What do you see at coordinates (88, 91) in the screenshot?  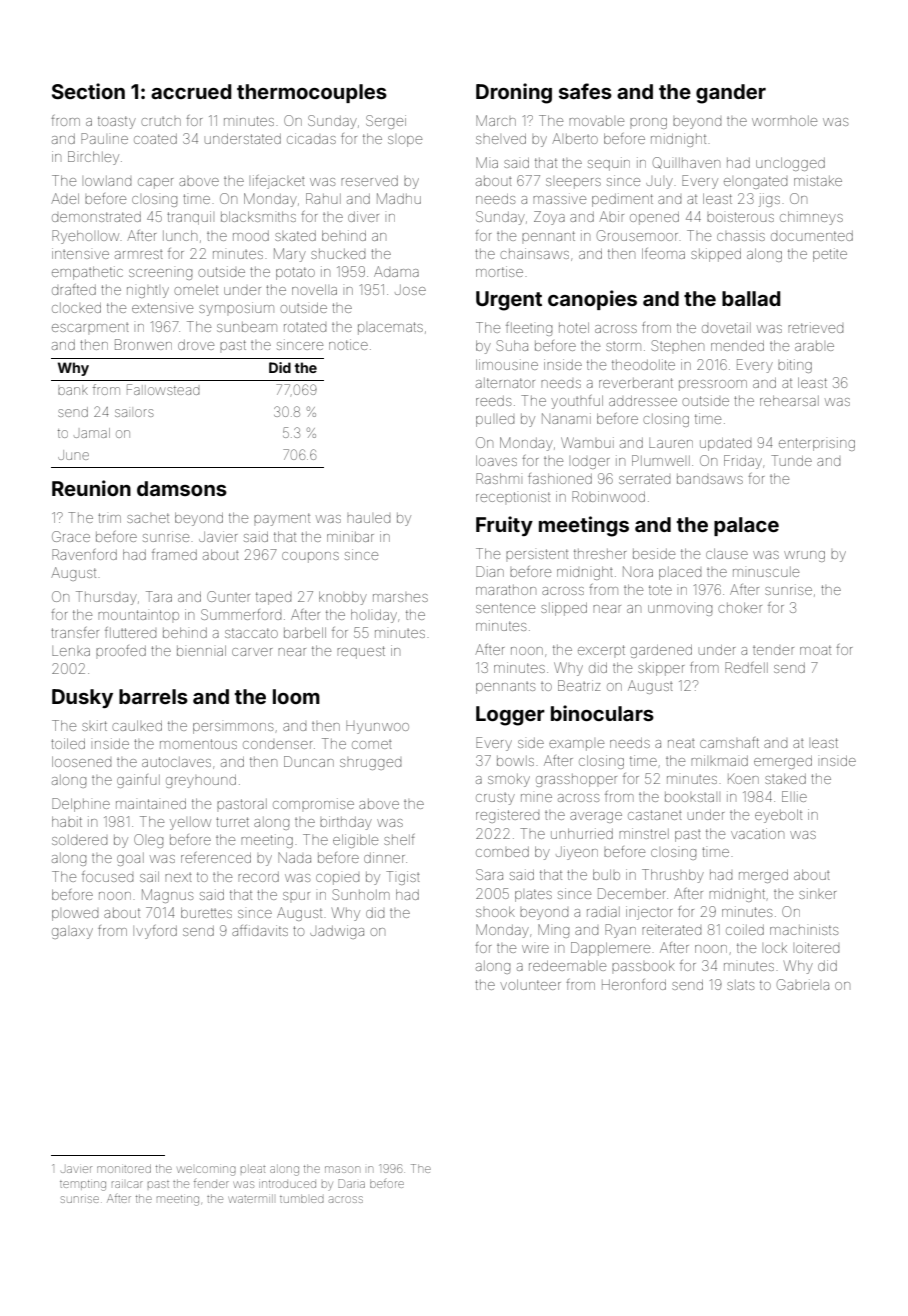 I see `Section` at bounding box center [88, 91].
